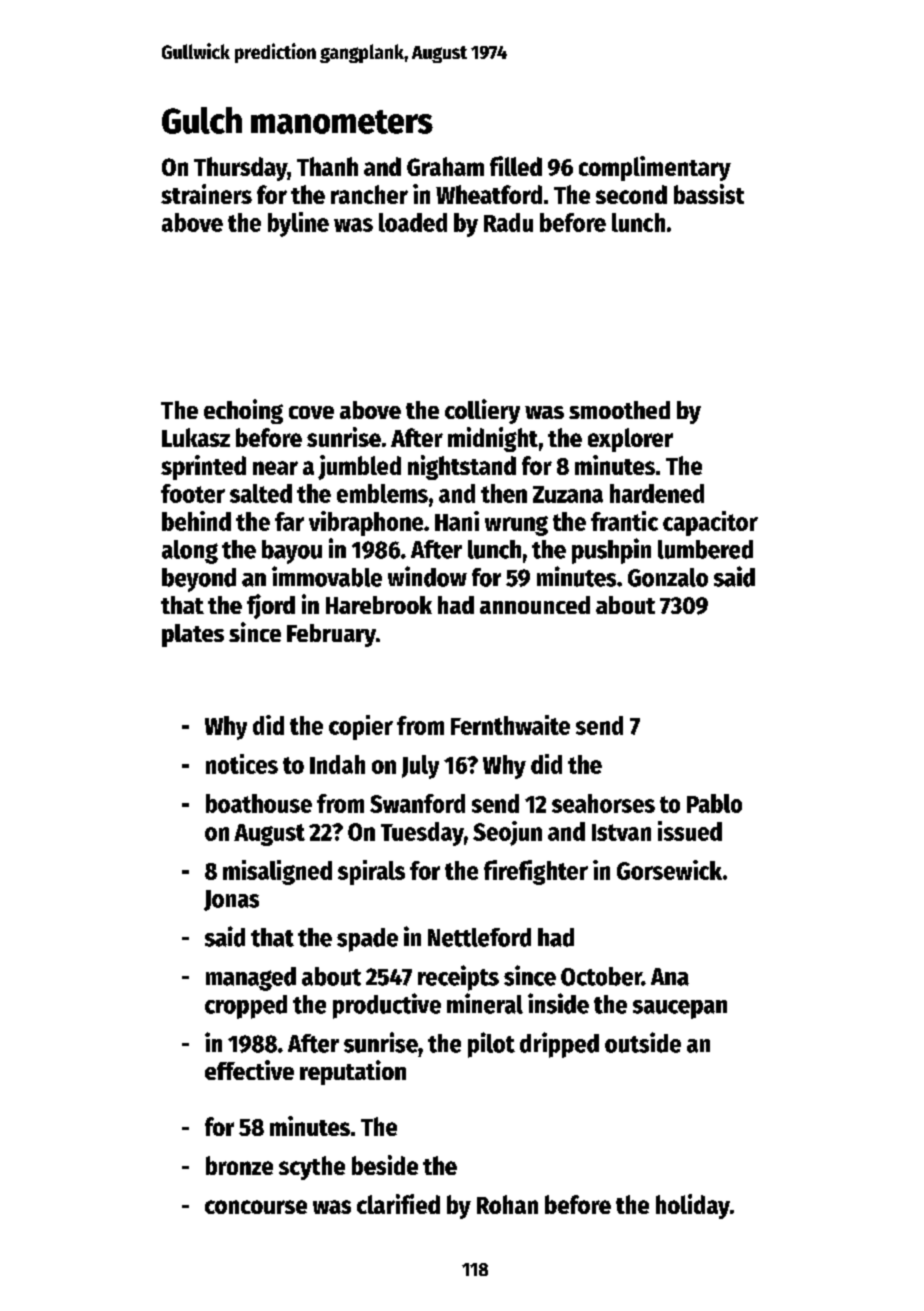 This screenshot has width=924, height=1311. What do you see at coordinates (482, 411) in the screenshot?
I see `colliery` at bounding box center [482, 411].
